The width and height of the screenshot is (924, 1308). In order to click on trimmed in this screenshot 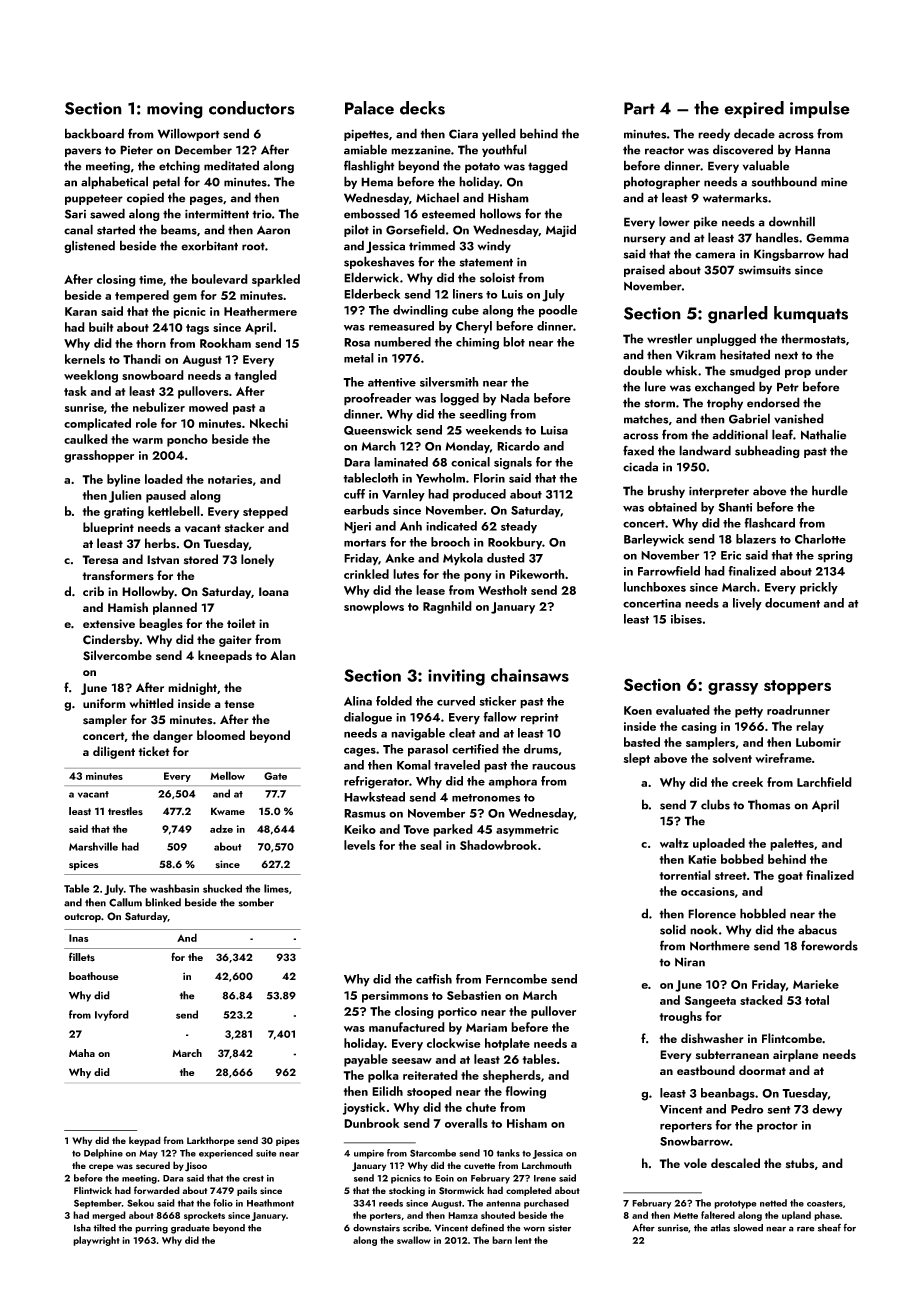, I will do `click(432, 245)`.
